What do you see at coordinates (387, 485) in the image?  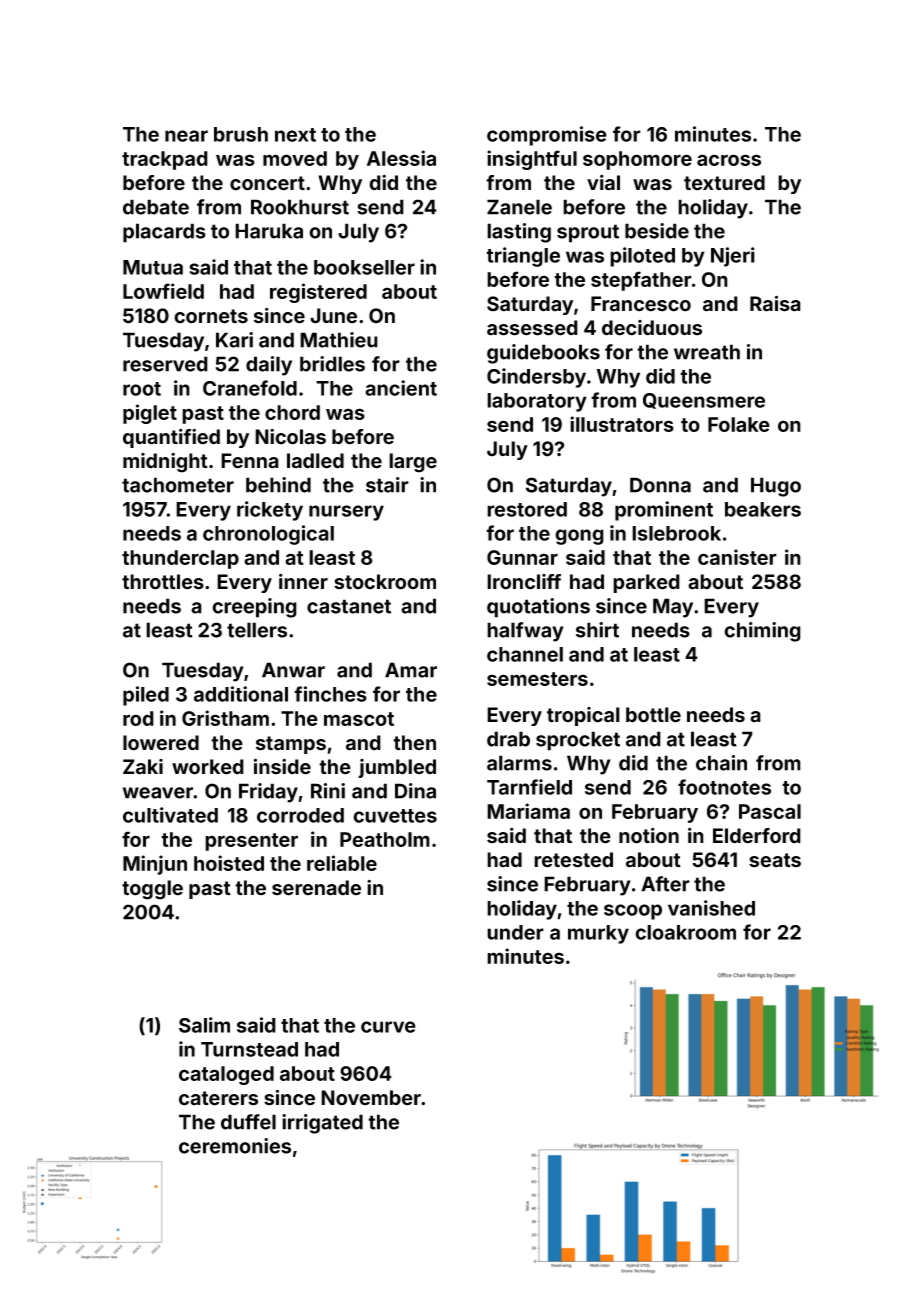 I see `stair` at bounding box center [387, 485].
